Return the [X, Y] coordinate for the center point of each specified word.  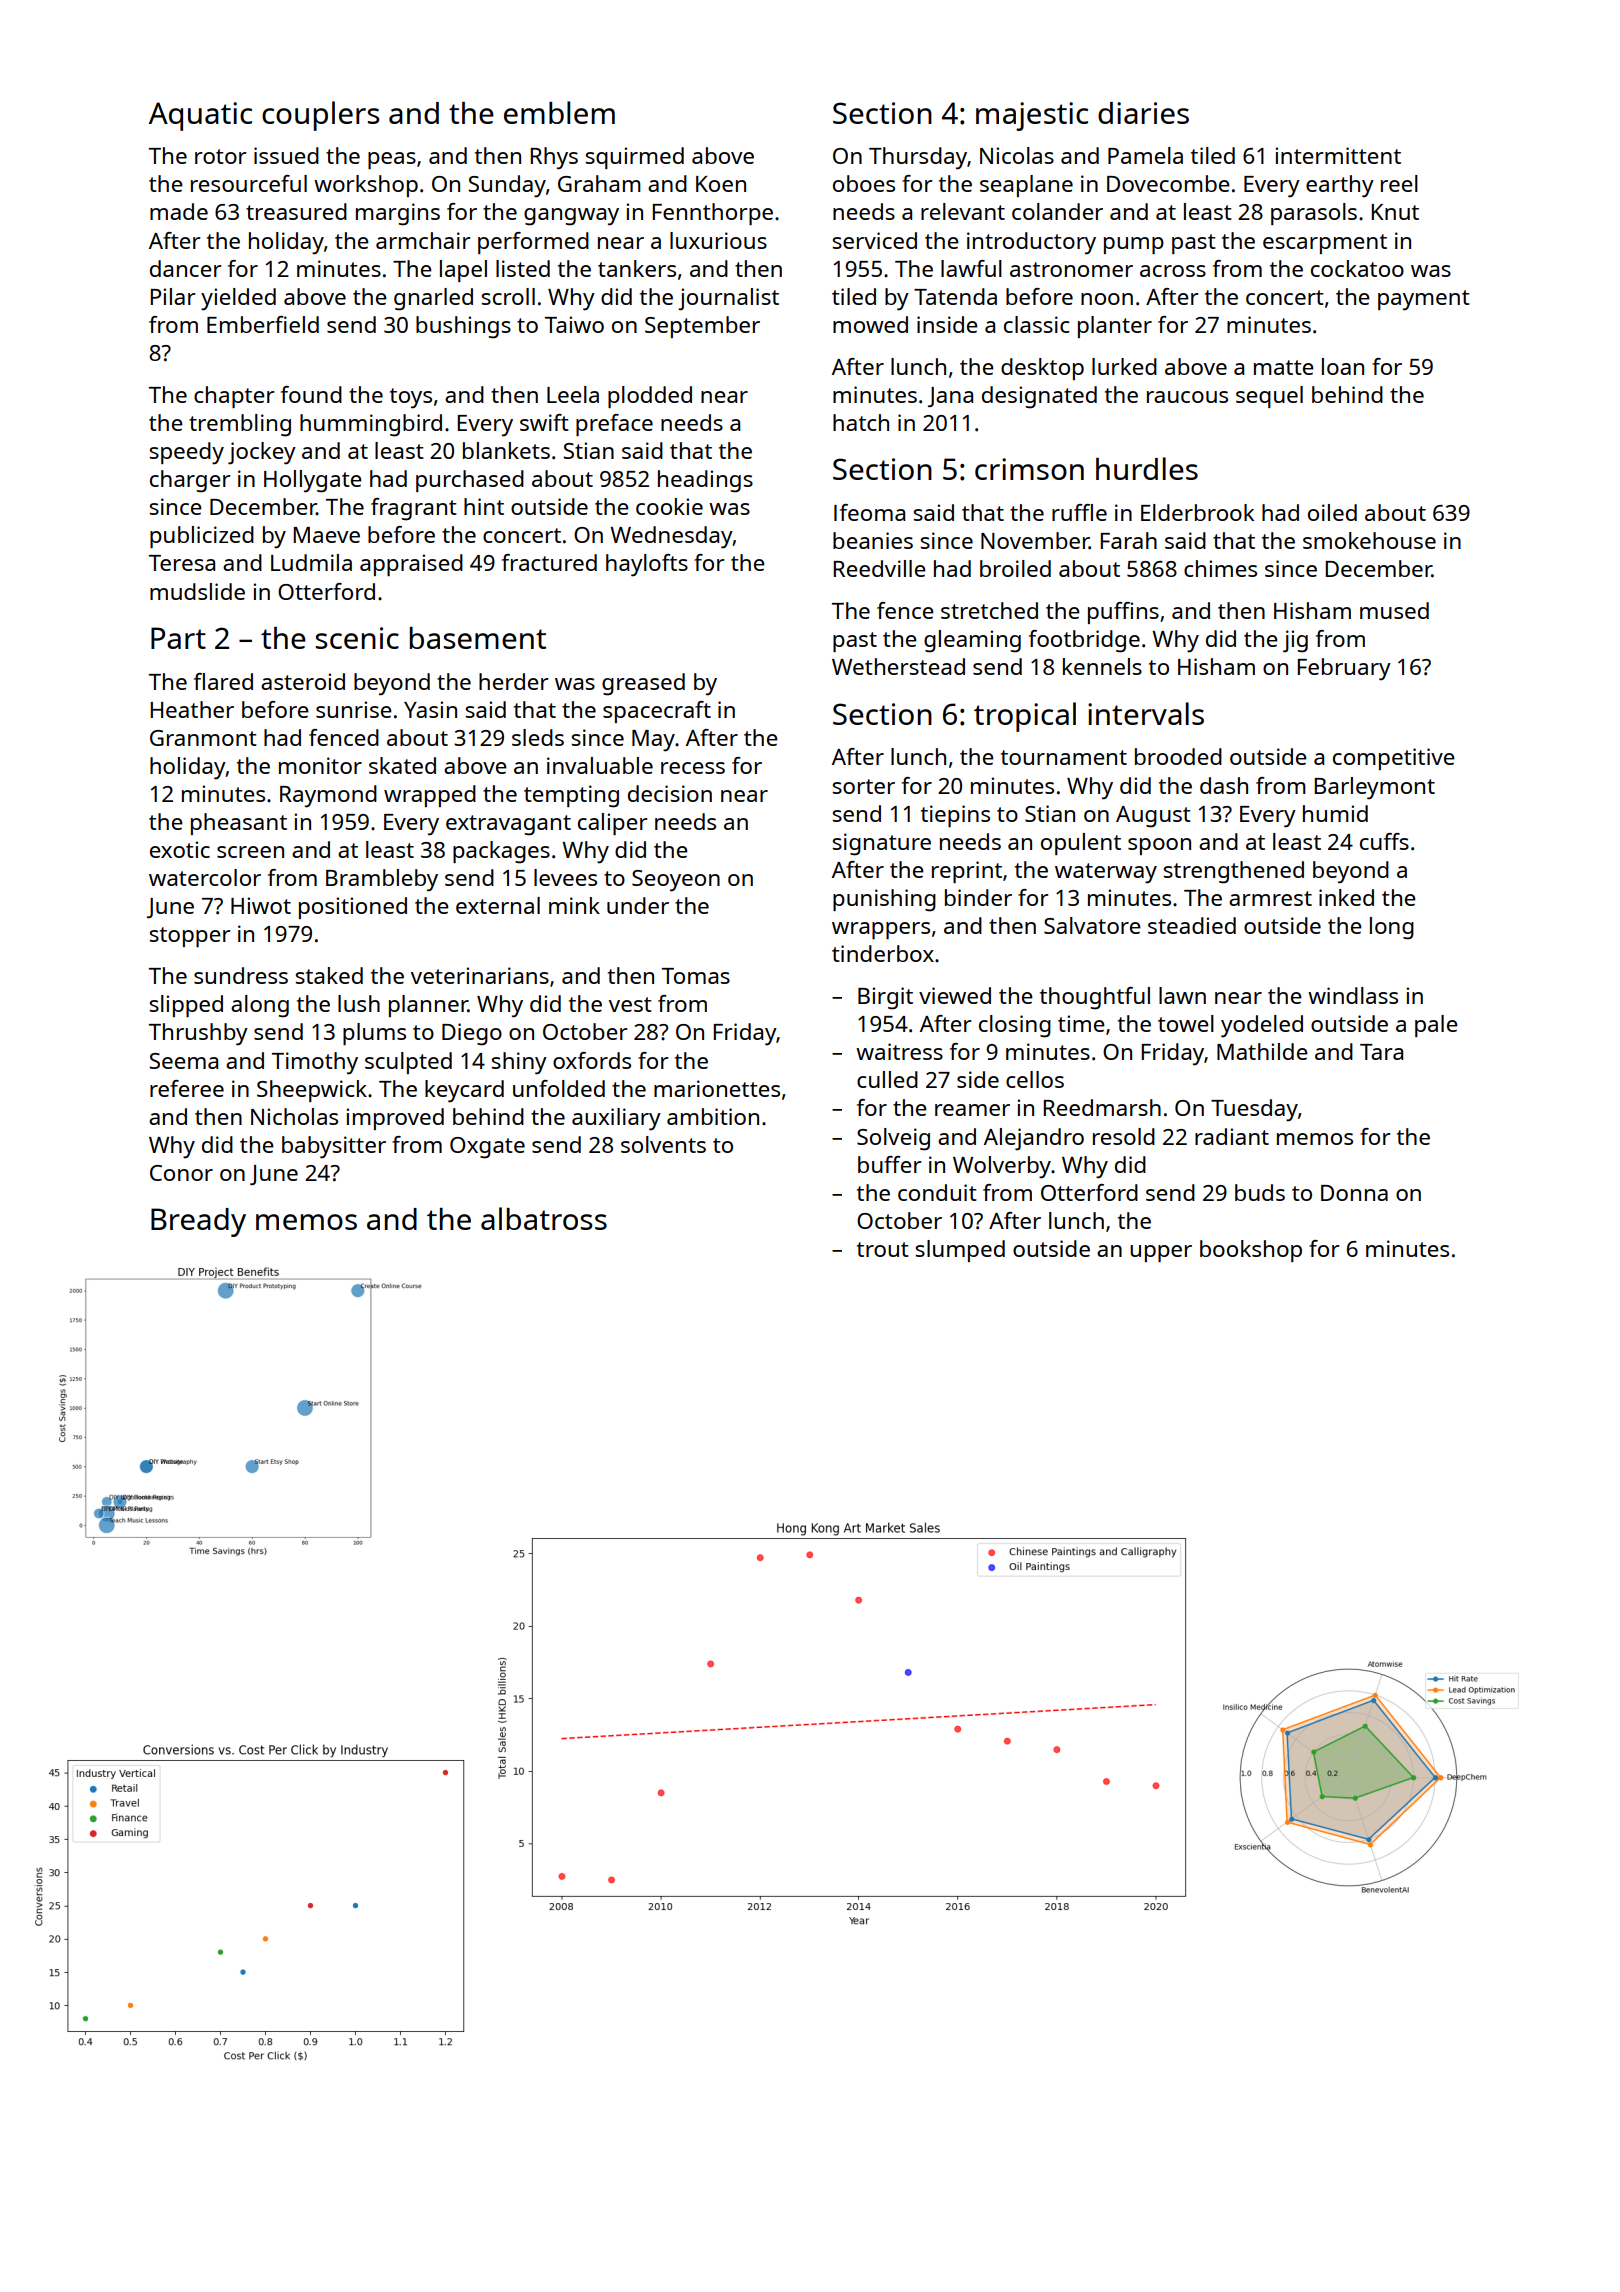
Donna [1354, 1193]
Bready [198, 1222]
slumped [960, 1251]
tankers [637, 268]
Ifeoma [869, 512]
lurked [1124, 366]
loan [1343, 366]
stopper [190, 937]
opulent [1081, 844]
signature [881, 844]
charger [190, 481]
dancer [186, 268]
